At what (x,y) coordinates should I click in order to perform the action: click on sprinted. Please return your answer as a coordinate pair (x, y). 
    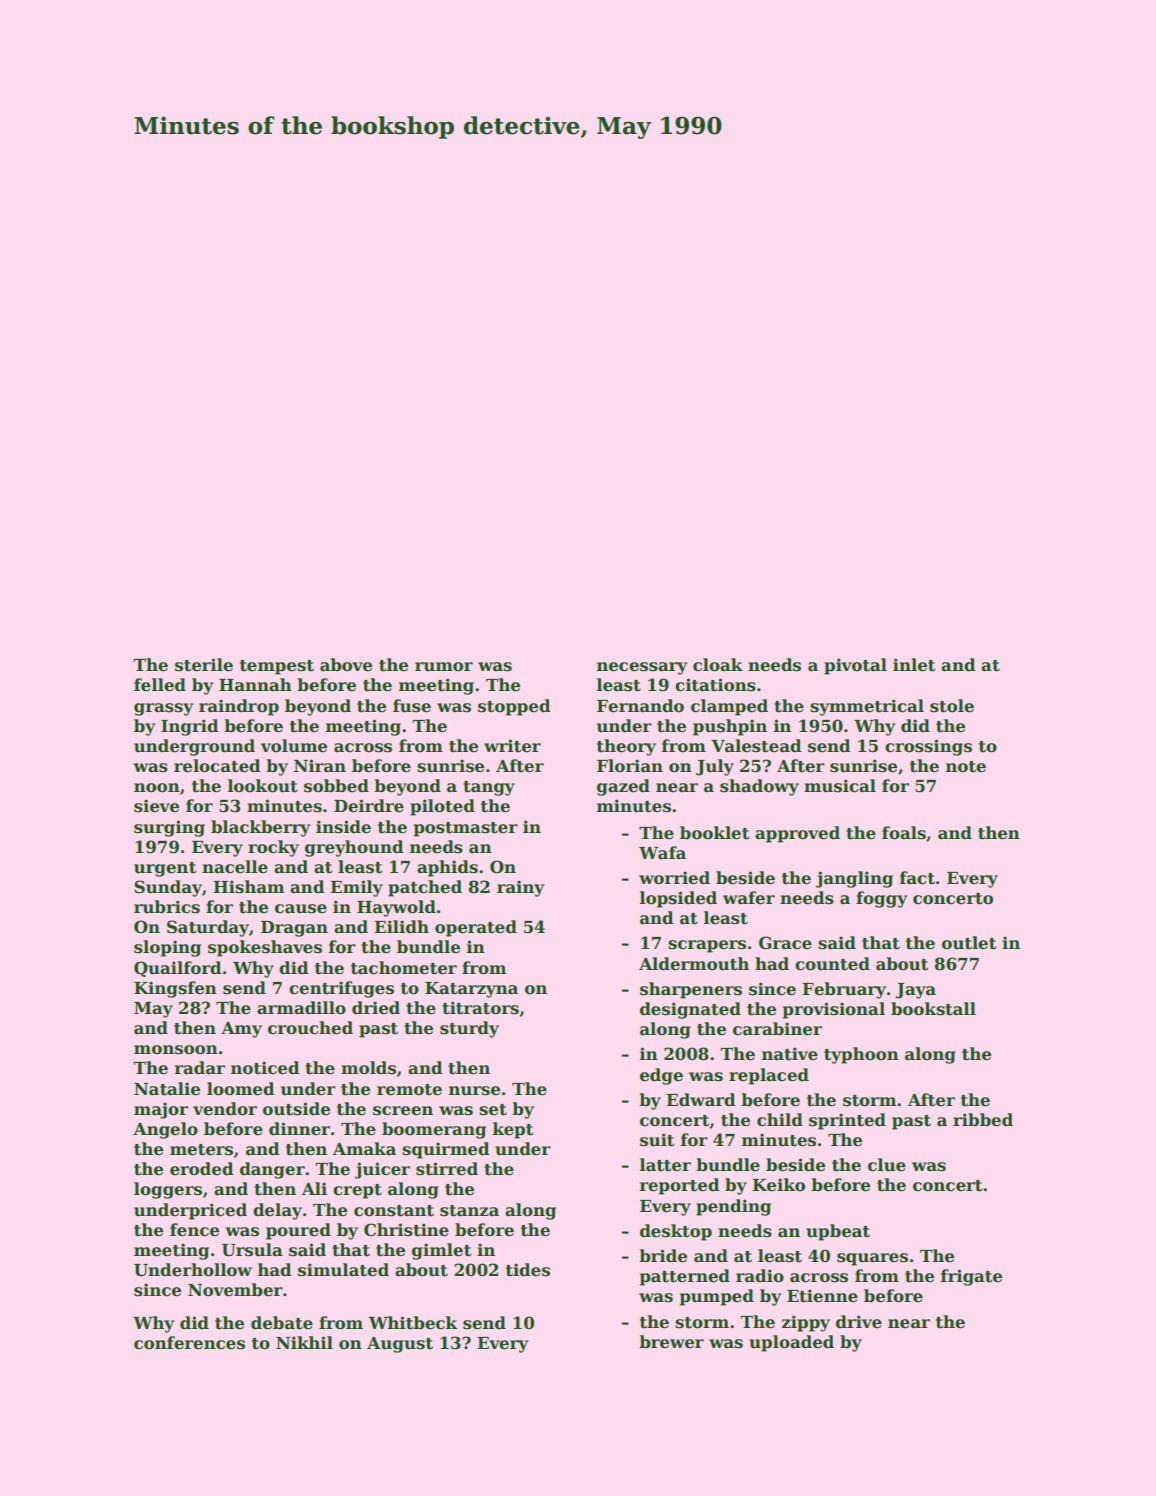
    Looking at the image, I should click on (847, 1121).
